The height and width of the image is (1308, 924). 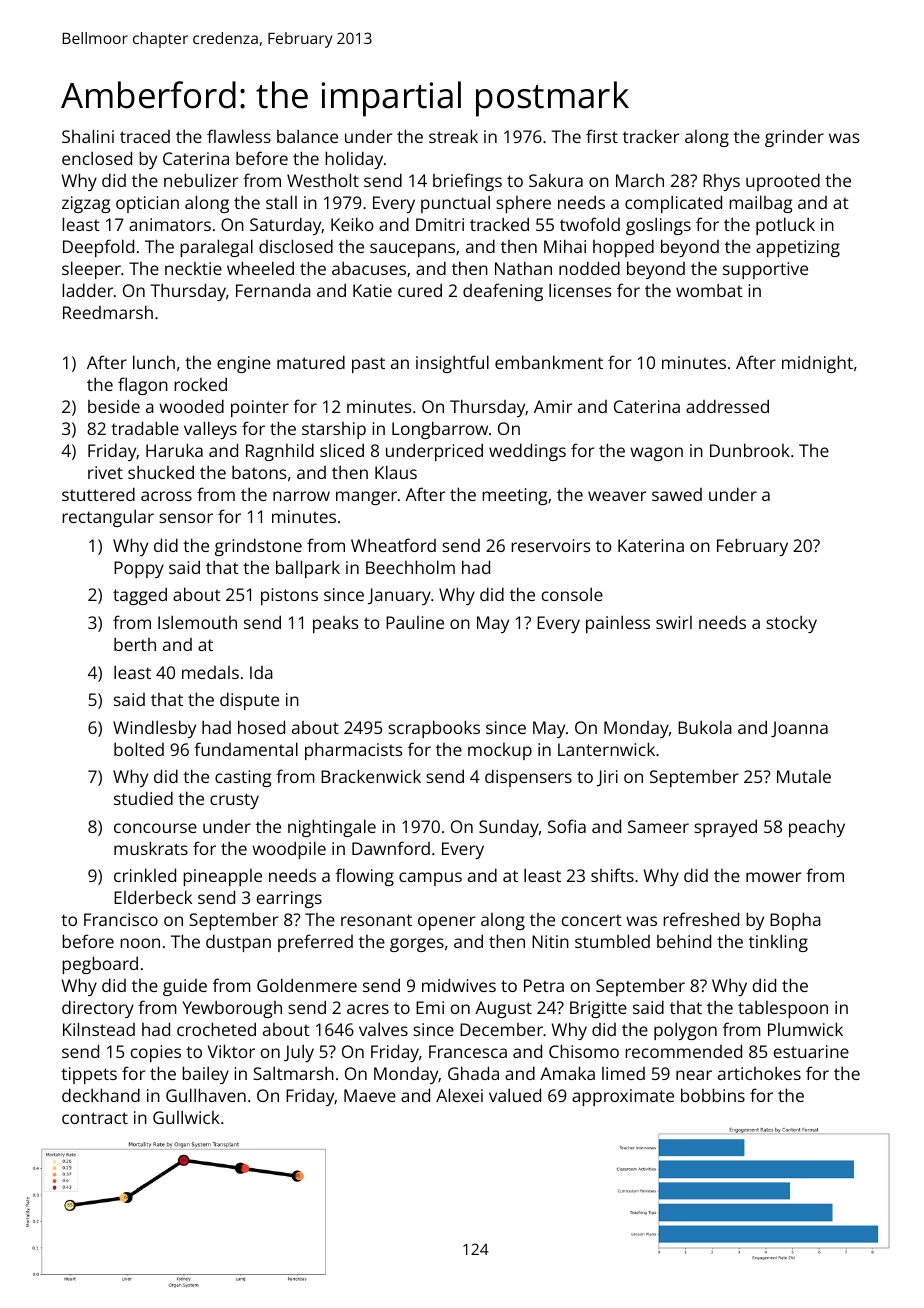 What do you see at coordinates (607, 778) in the image?
I see `Jiri` at bounding box center [607, 778].
